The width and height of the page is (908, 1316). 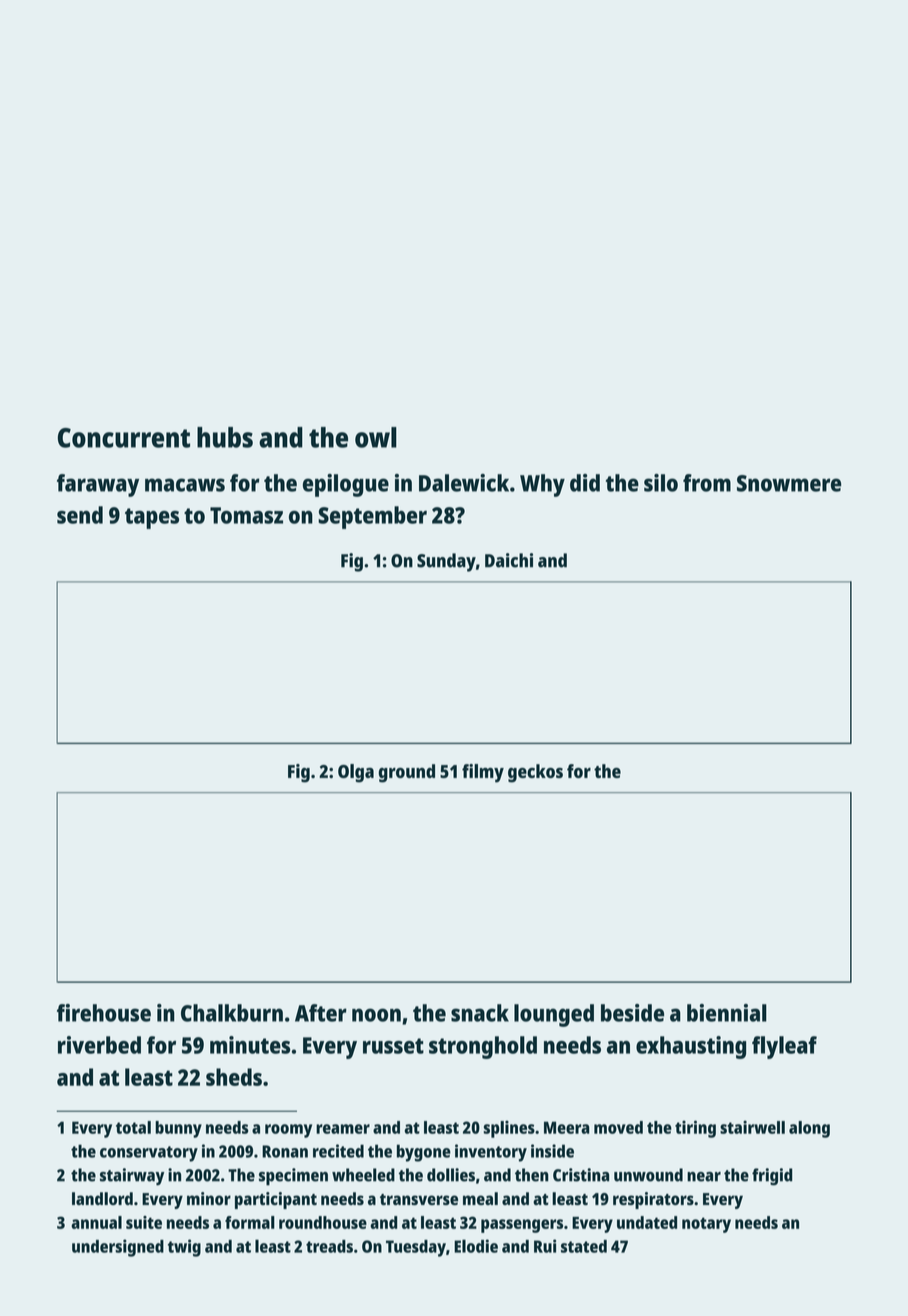 I want to click on ground, so click(x=407, y=773).
